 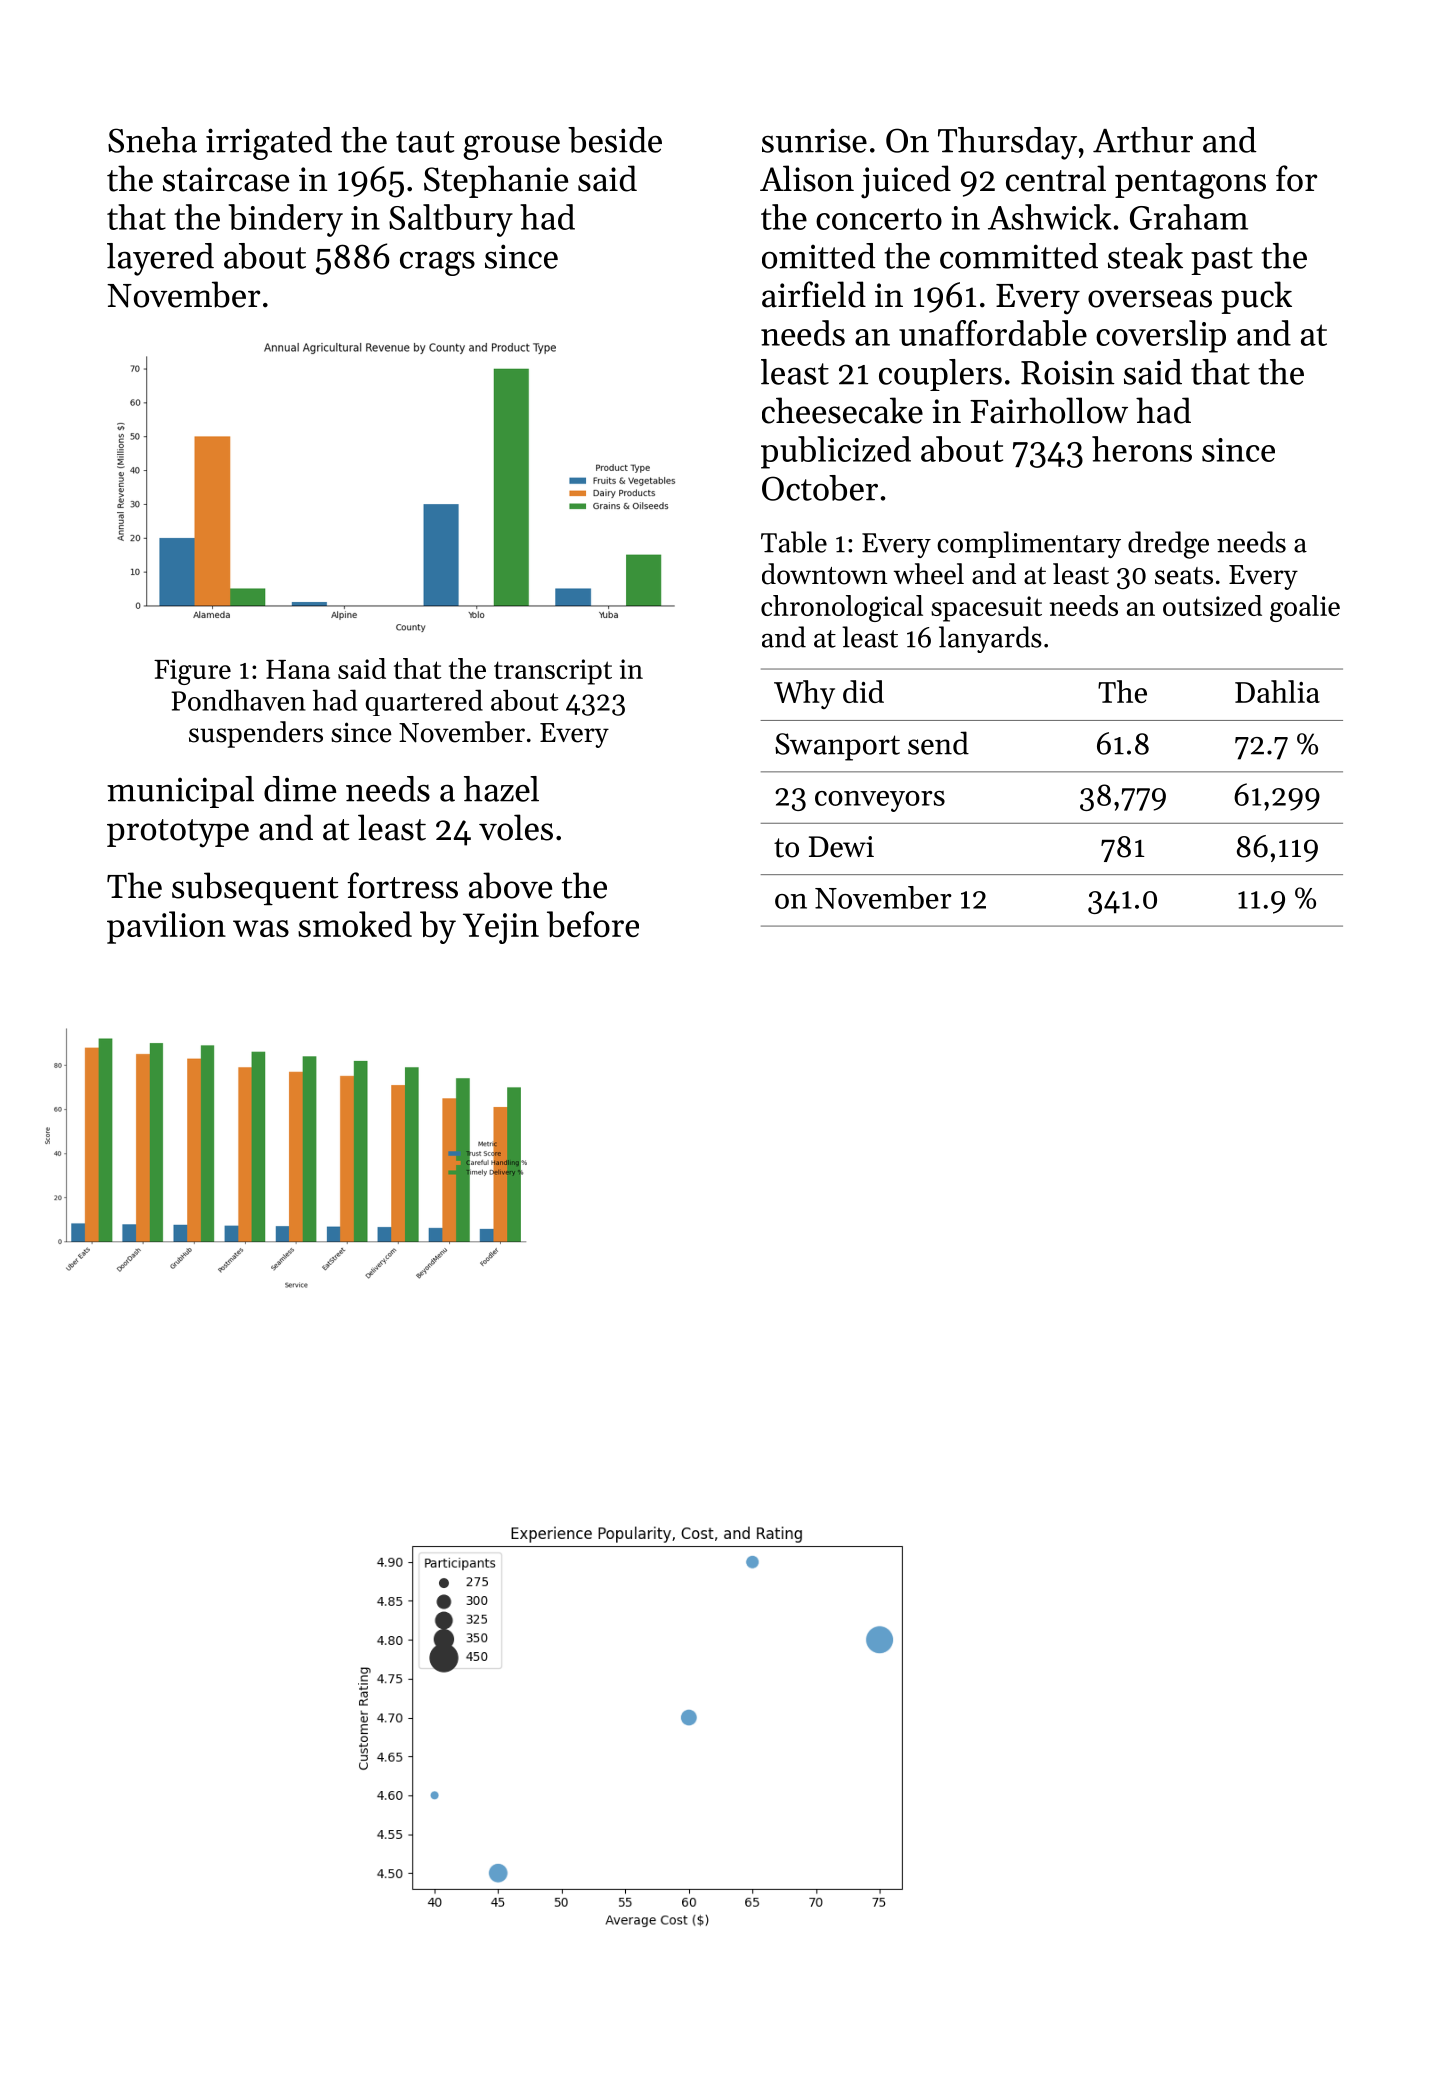 What do you see at coordinates (553, 672) in the screenshot?
I see `transcript` at bounding box center [553, 672].
